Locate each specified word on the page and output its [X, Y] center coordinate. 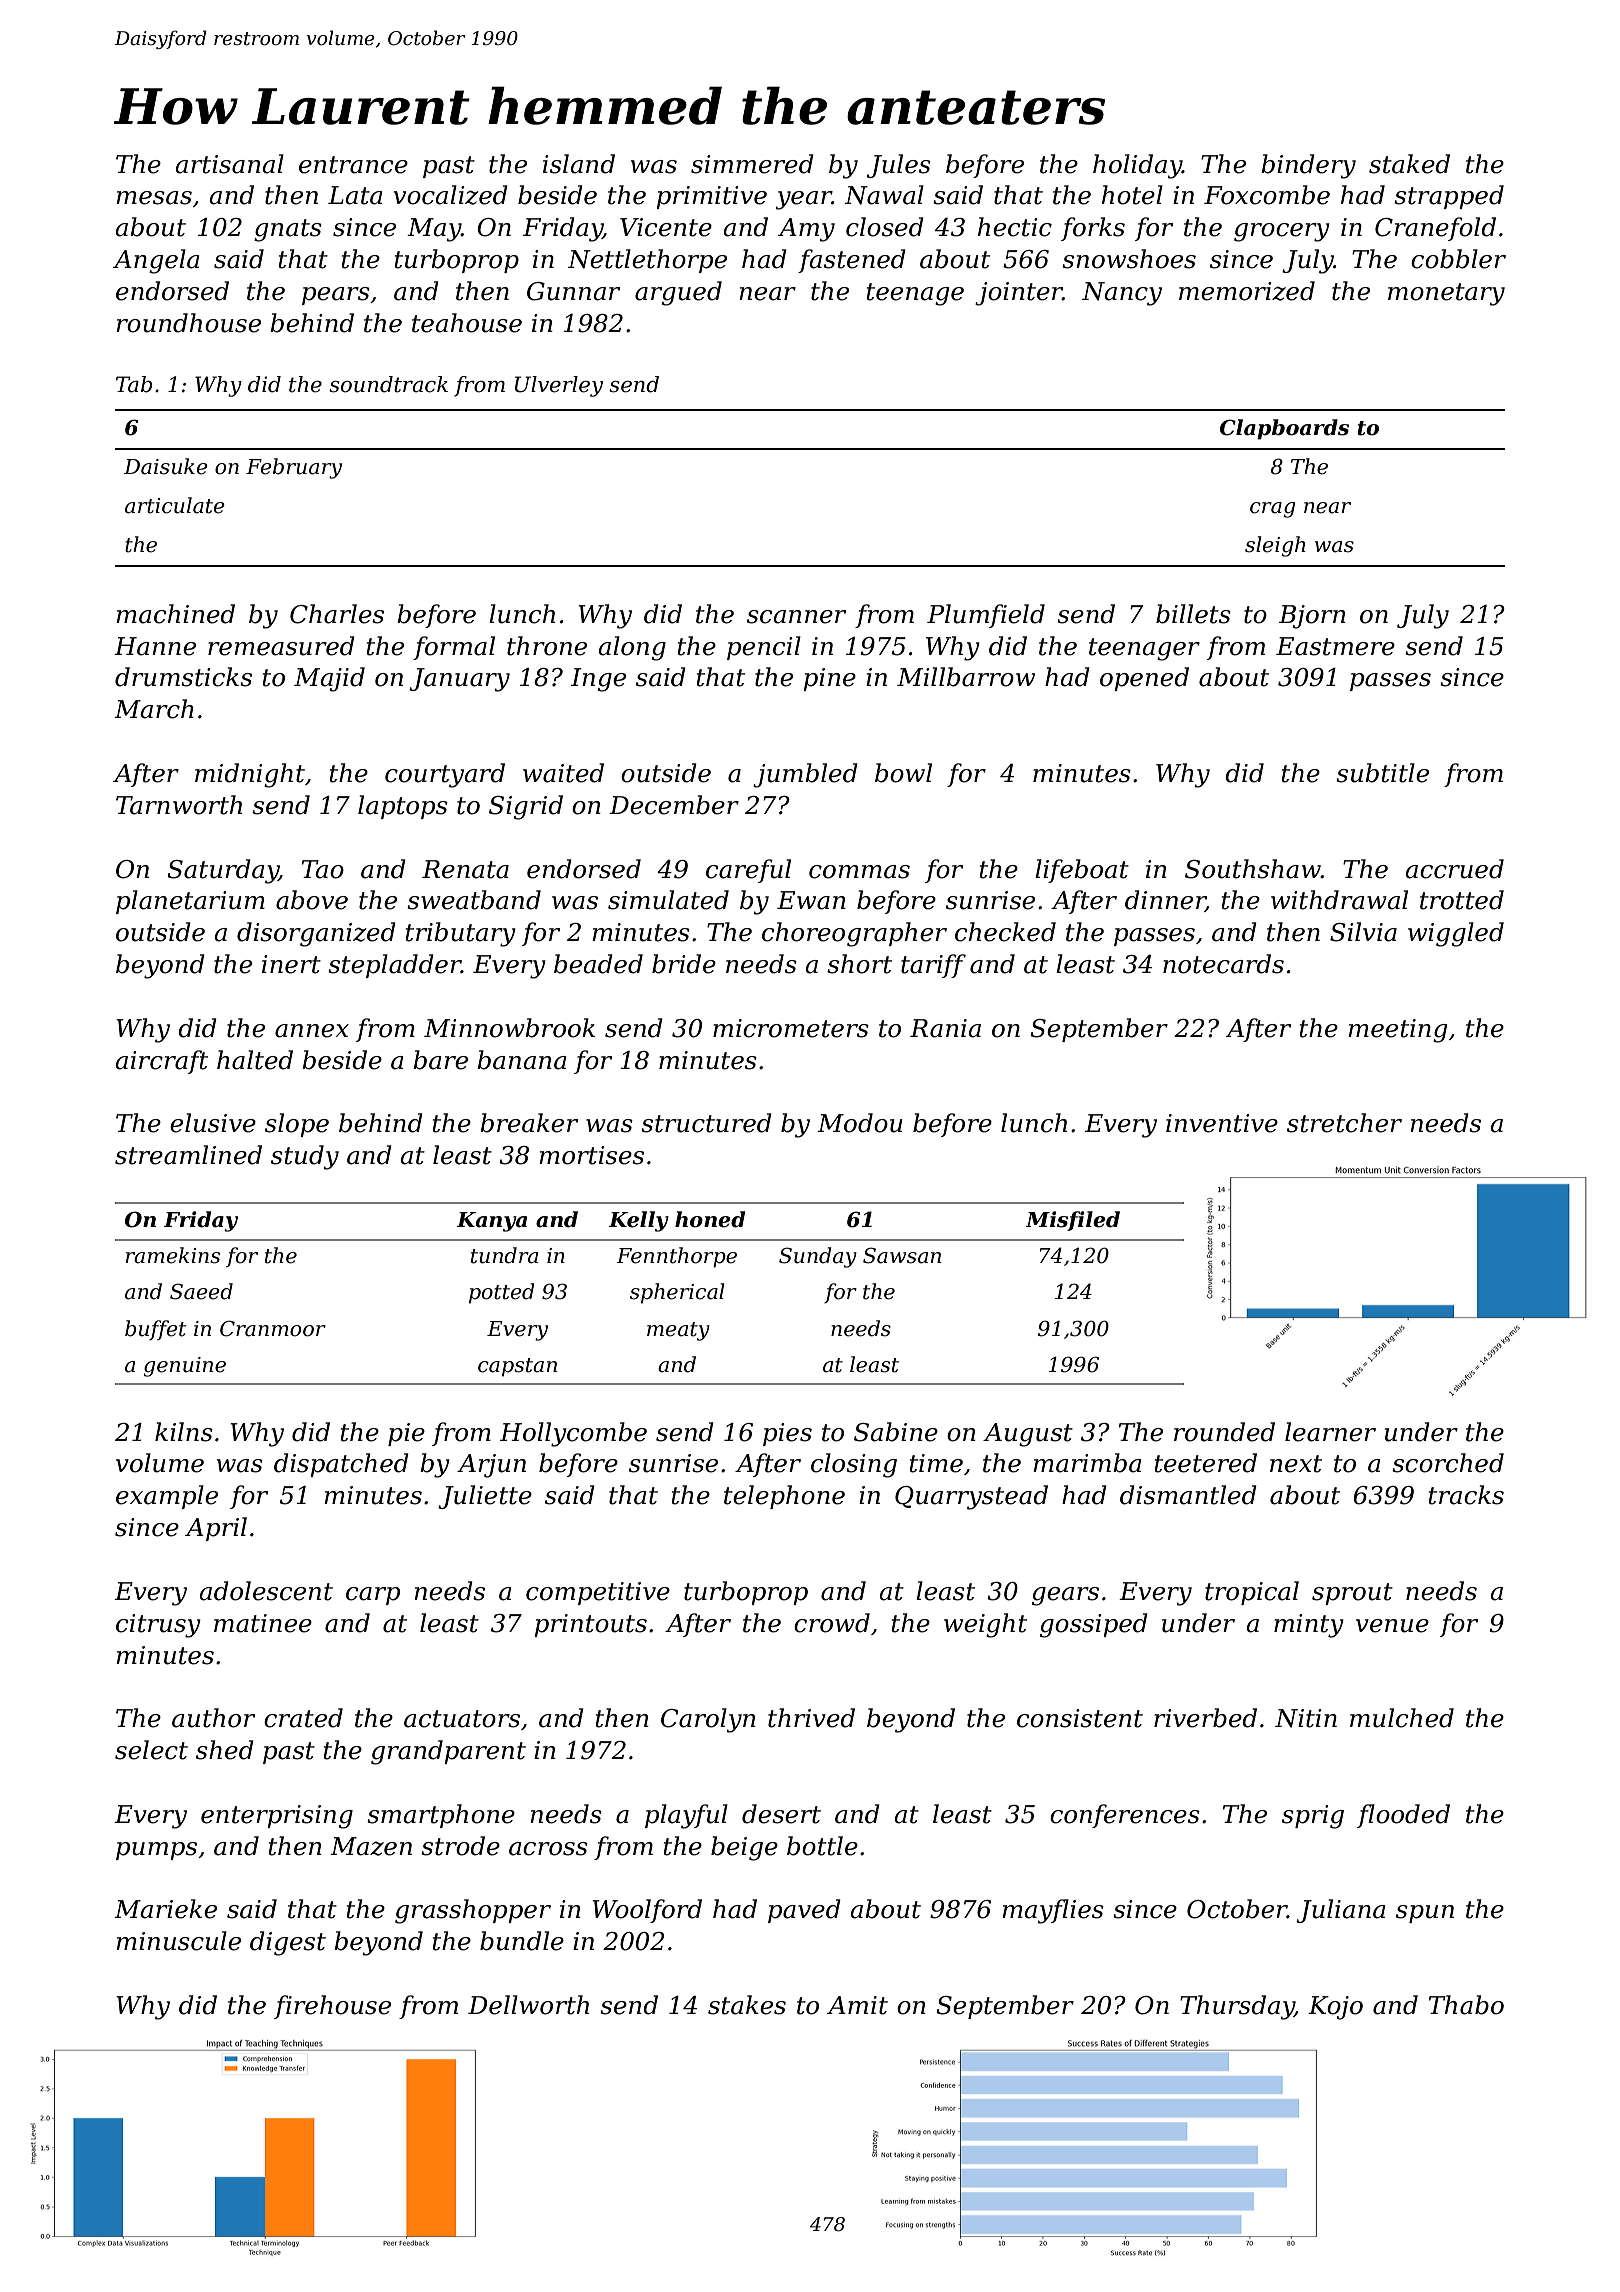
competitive [598, 1593]
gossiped [1094, 1625]
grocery [1282, 232]
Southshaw [1253, 869]
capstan [517, 1367]
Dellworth [528, 2005]
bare [440, 1060]
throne [547, 646]
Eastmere [1335, 646]
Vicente [666, 227]
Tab [134, 384]
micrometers [791, 1028]
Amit [857, 2005]
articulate [175, 505]
